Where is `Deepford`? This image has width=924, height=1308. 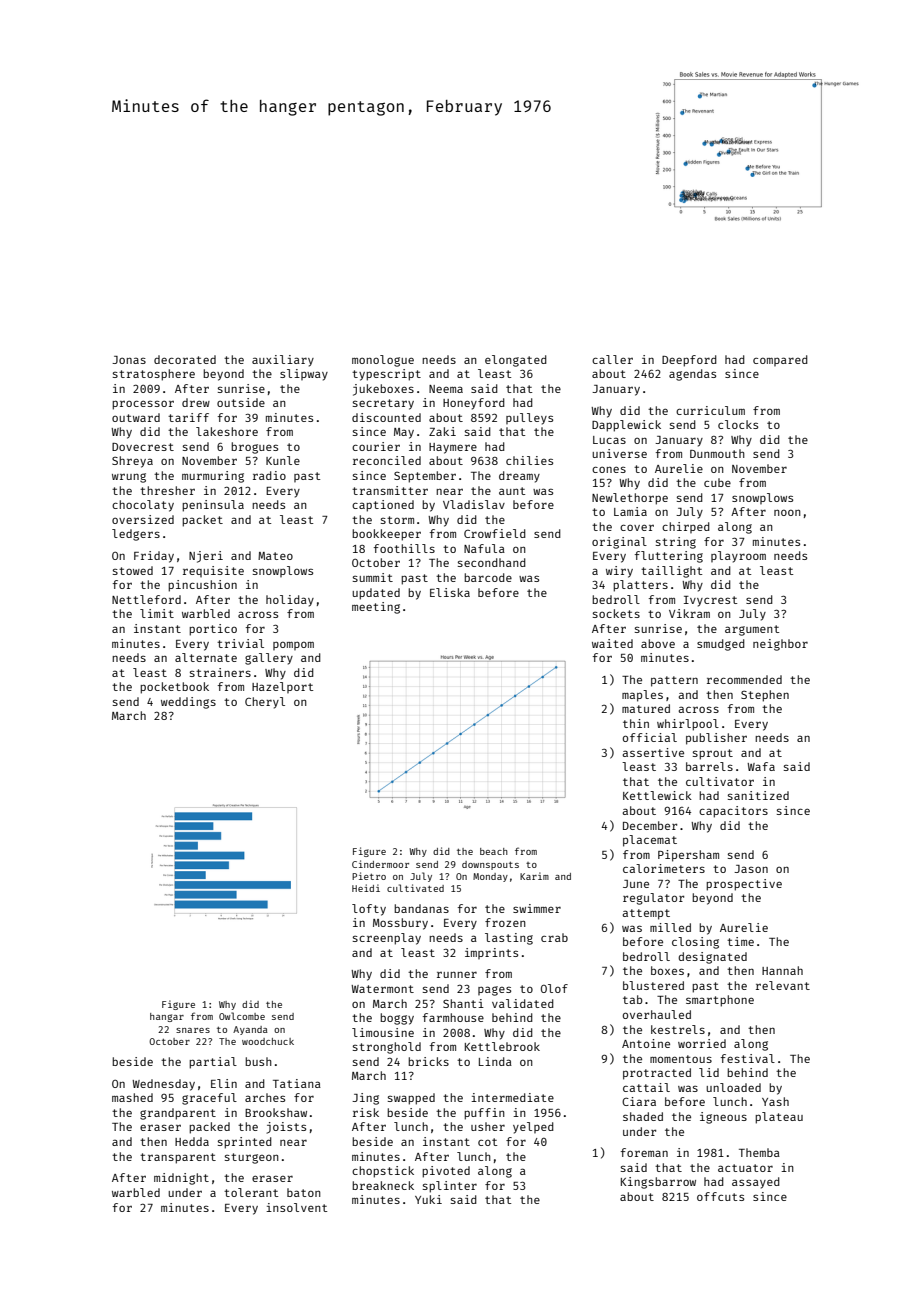 Deepford is located at coordinates (689, 361).
